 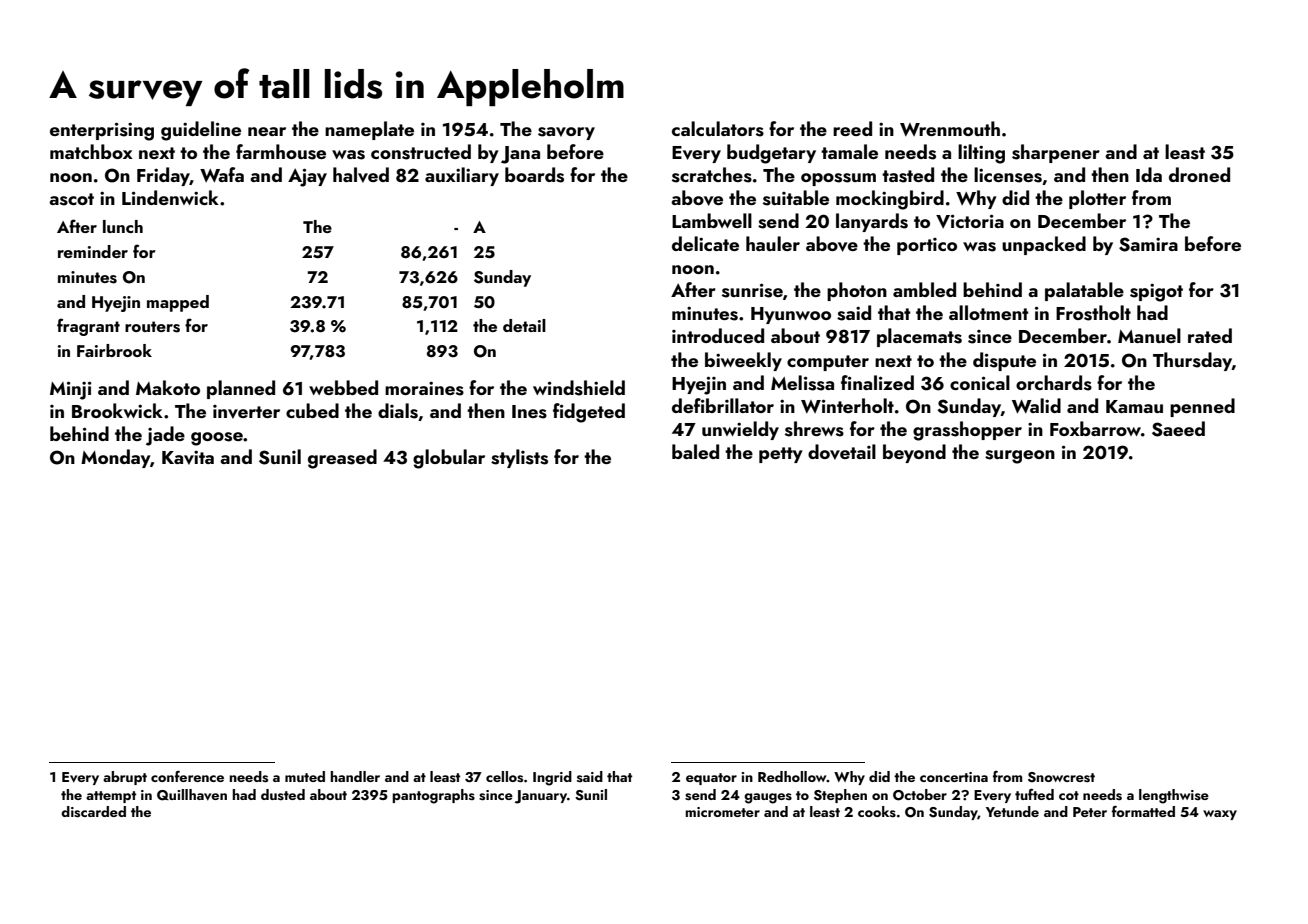 I want to click on detail, so click(x=524, y=325).
